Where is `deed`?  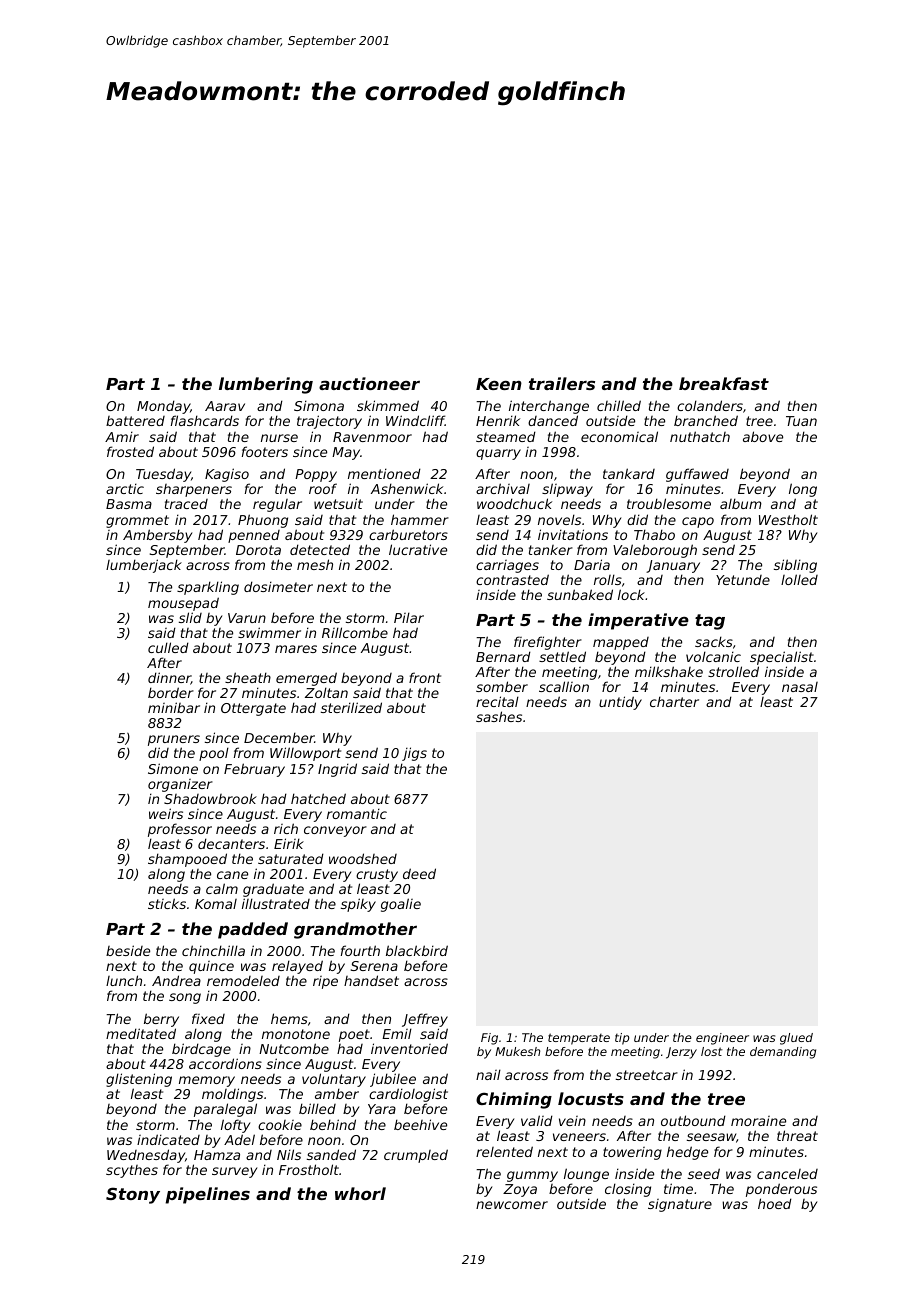 deed is located at coordinates (419, 873).
